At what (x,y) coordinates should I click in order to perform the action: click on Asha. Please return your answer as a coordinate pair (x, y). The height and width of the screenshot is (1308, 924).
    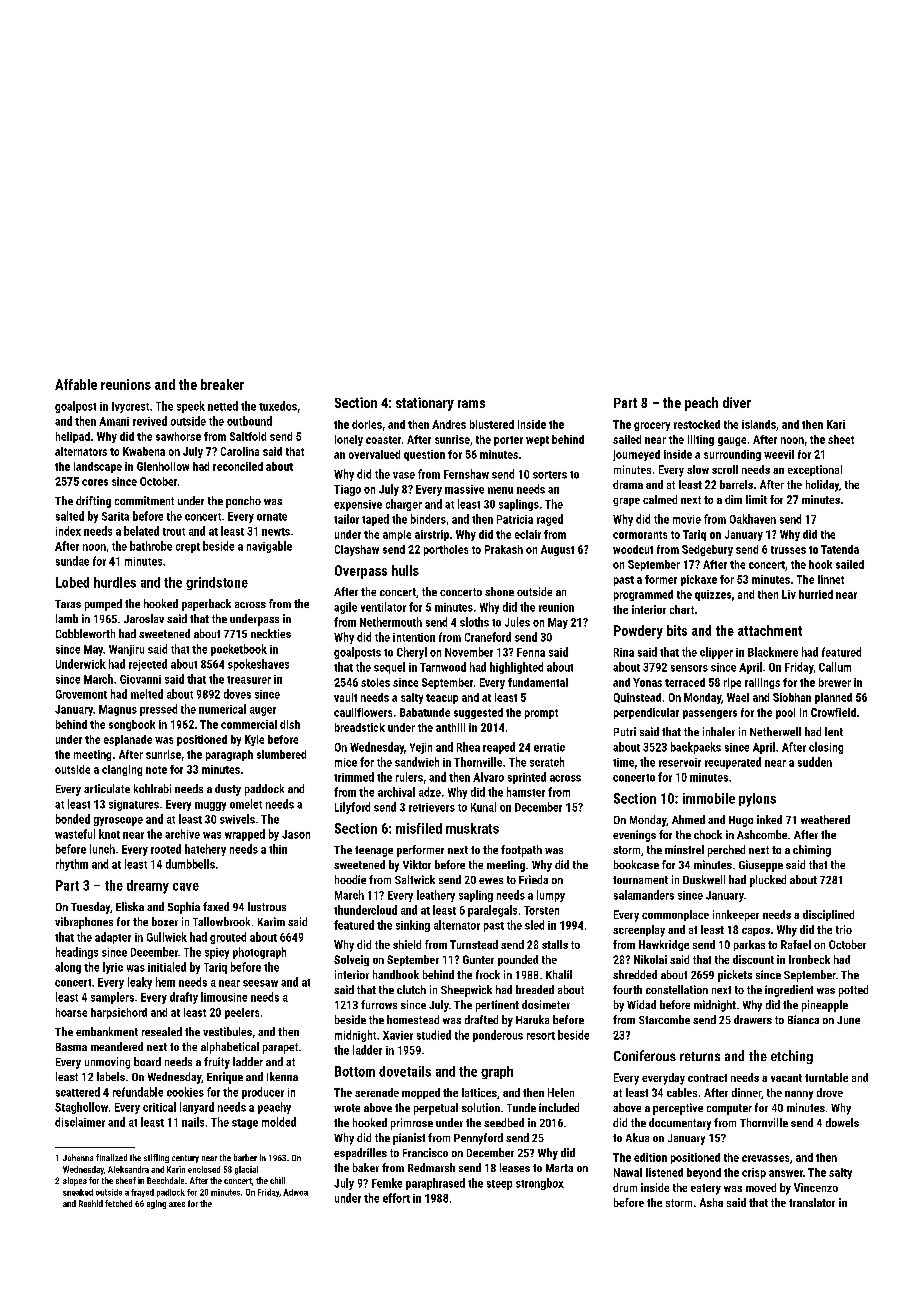
    Looking at the image, I should click on (711, 1202).
